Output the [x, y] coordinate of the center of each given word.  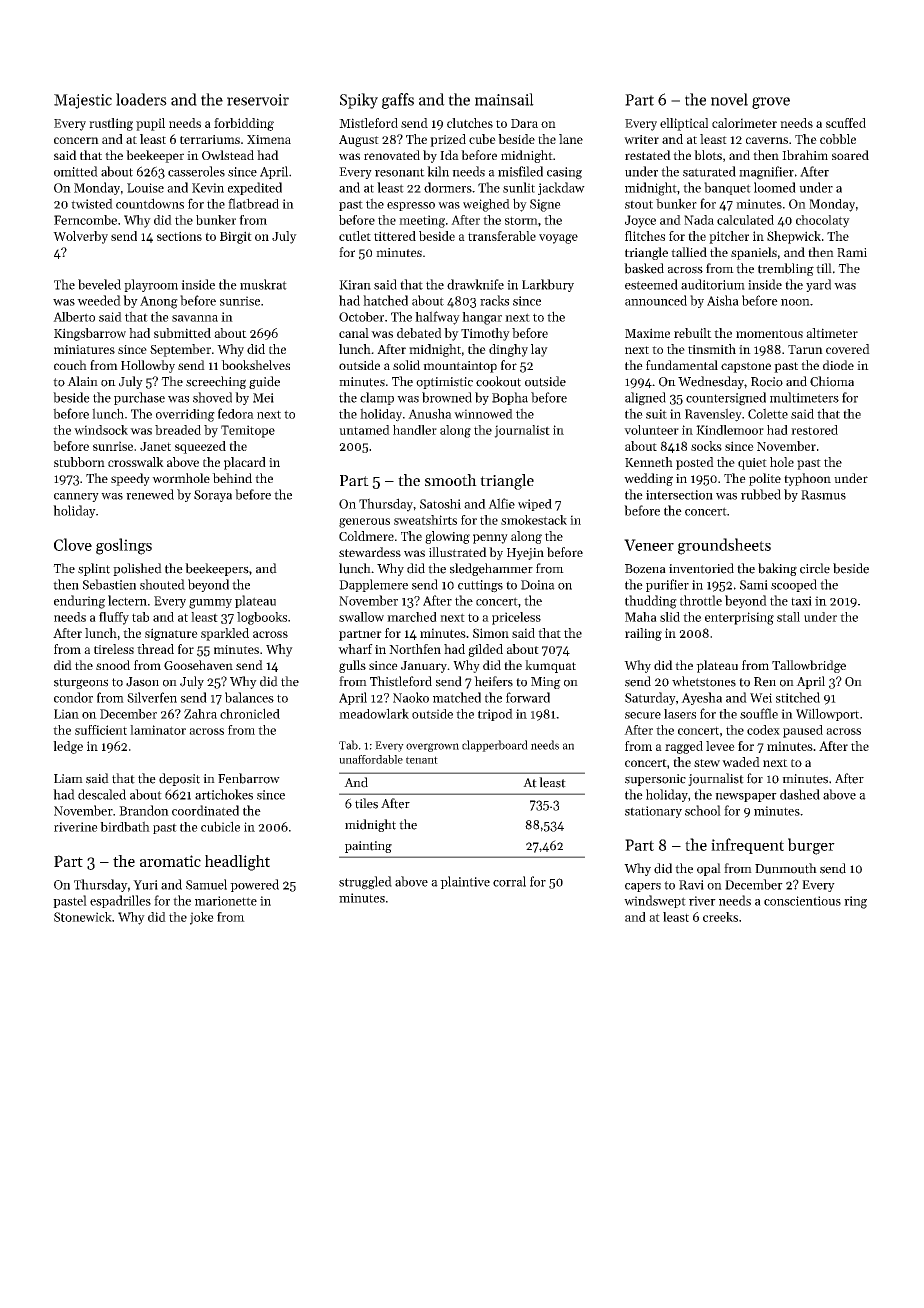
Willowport [827, 714]
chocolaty [823, 221]
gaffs [398, 101]
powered [254, 885]
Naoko [411, 697]
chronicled [250, 713]
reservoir [258, 100]
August [359, 141]
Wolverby [80, 237]
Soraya [213, 496]
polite [765, 479]
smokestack [534, 520]
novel [729, 99]
